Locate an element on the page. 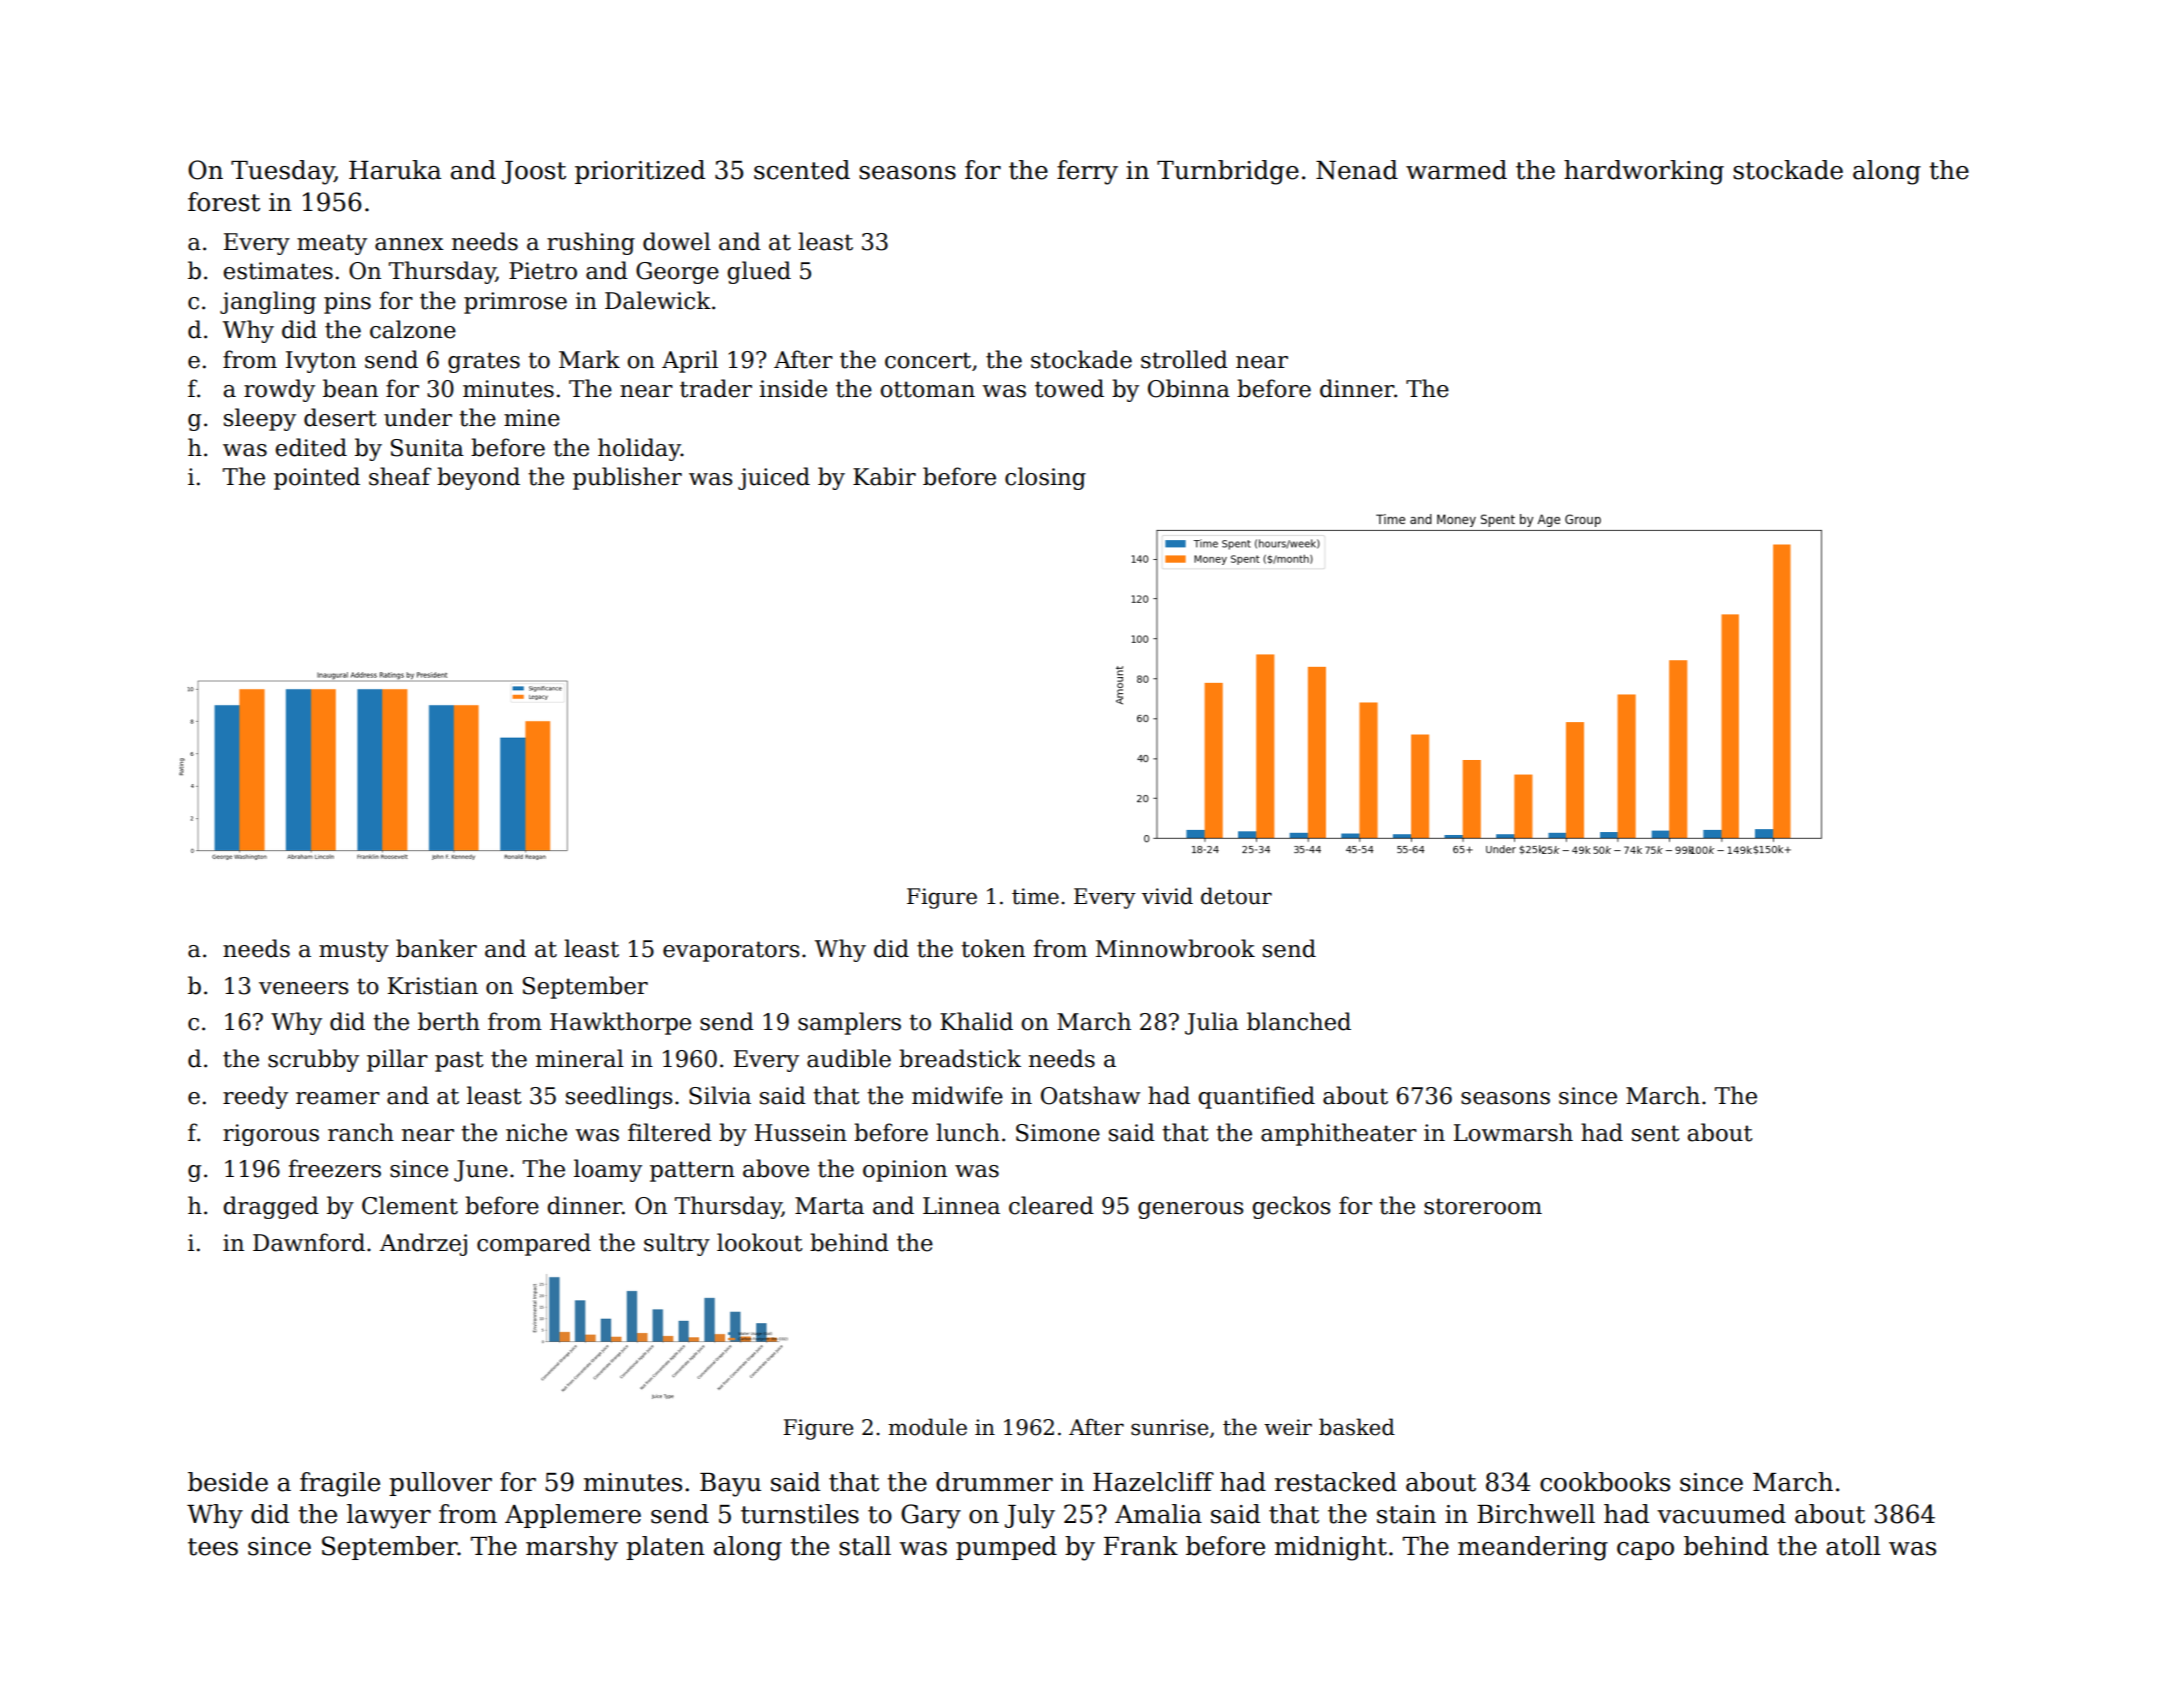 The height and width of the document is (1683, 2178). Nenad is located at coordinates (1357, 170).
